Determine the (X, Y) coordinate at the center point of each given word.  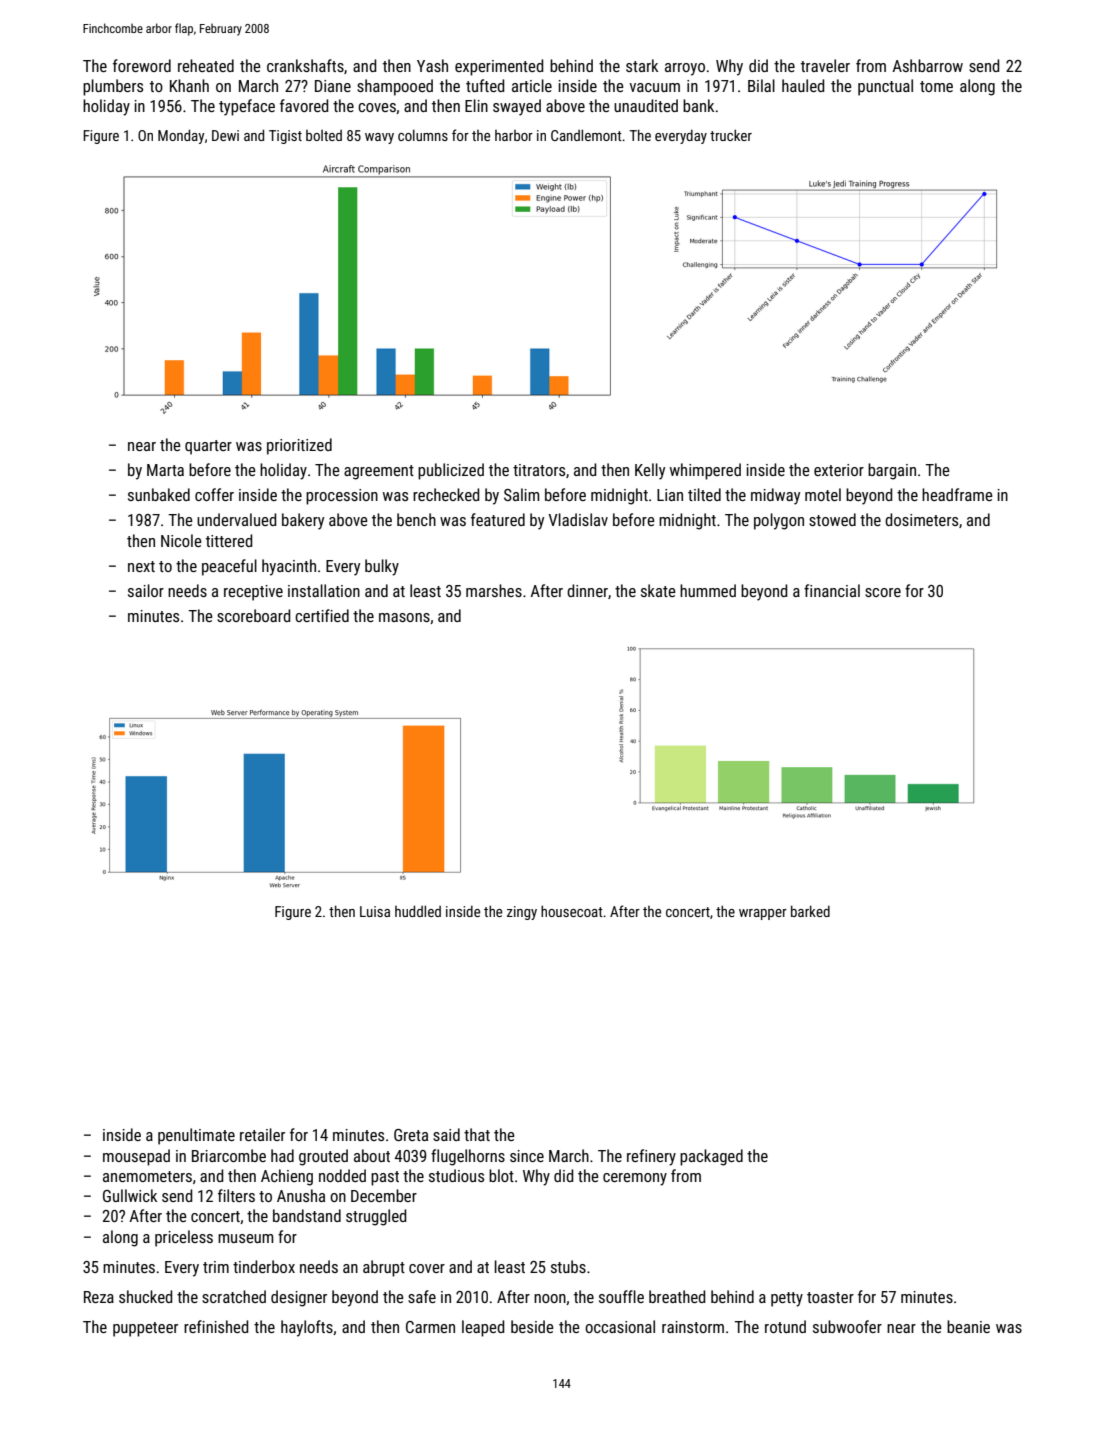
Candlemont (586, 135)
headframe (957, 494)
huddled (418, 911)
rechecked (446, 494)
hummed (708, 590)
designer (299, 1298)
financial (832, 590)
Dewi (225, 135)
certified (322, 615)
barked (810, 911)
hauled (803, 85)
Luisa (375, 911)
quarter (208, 447)
